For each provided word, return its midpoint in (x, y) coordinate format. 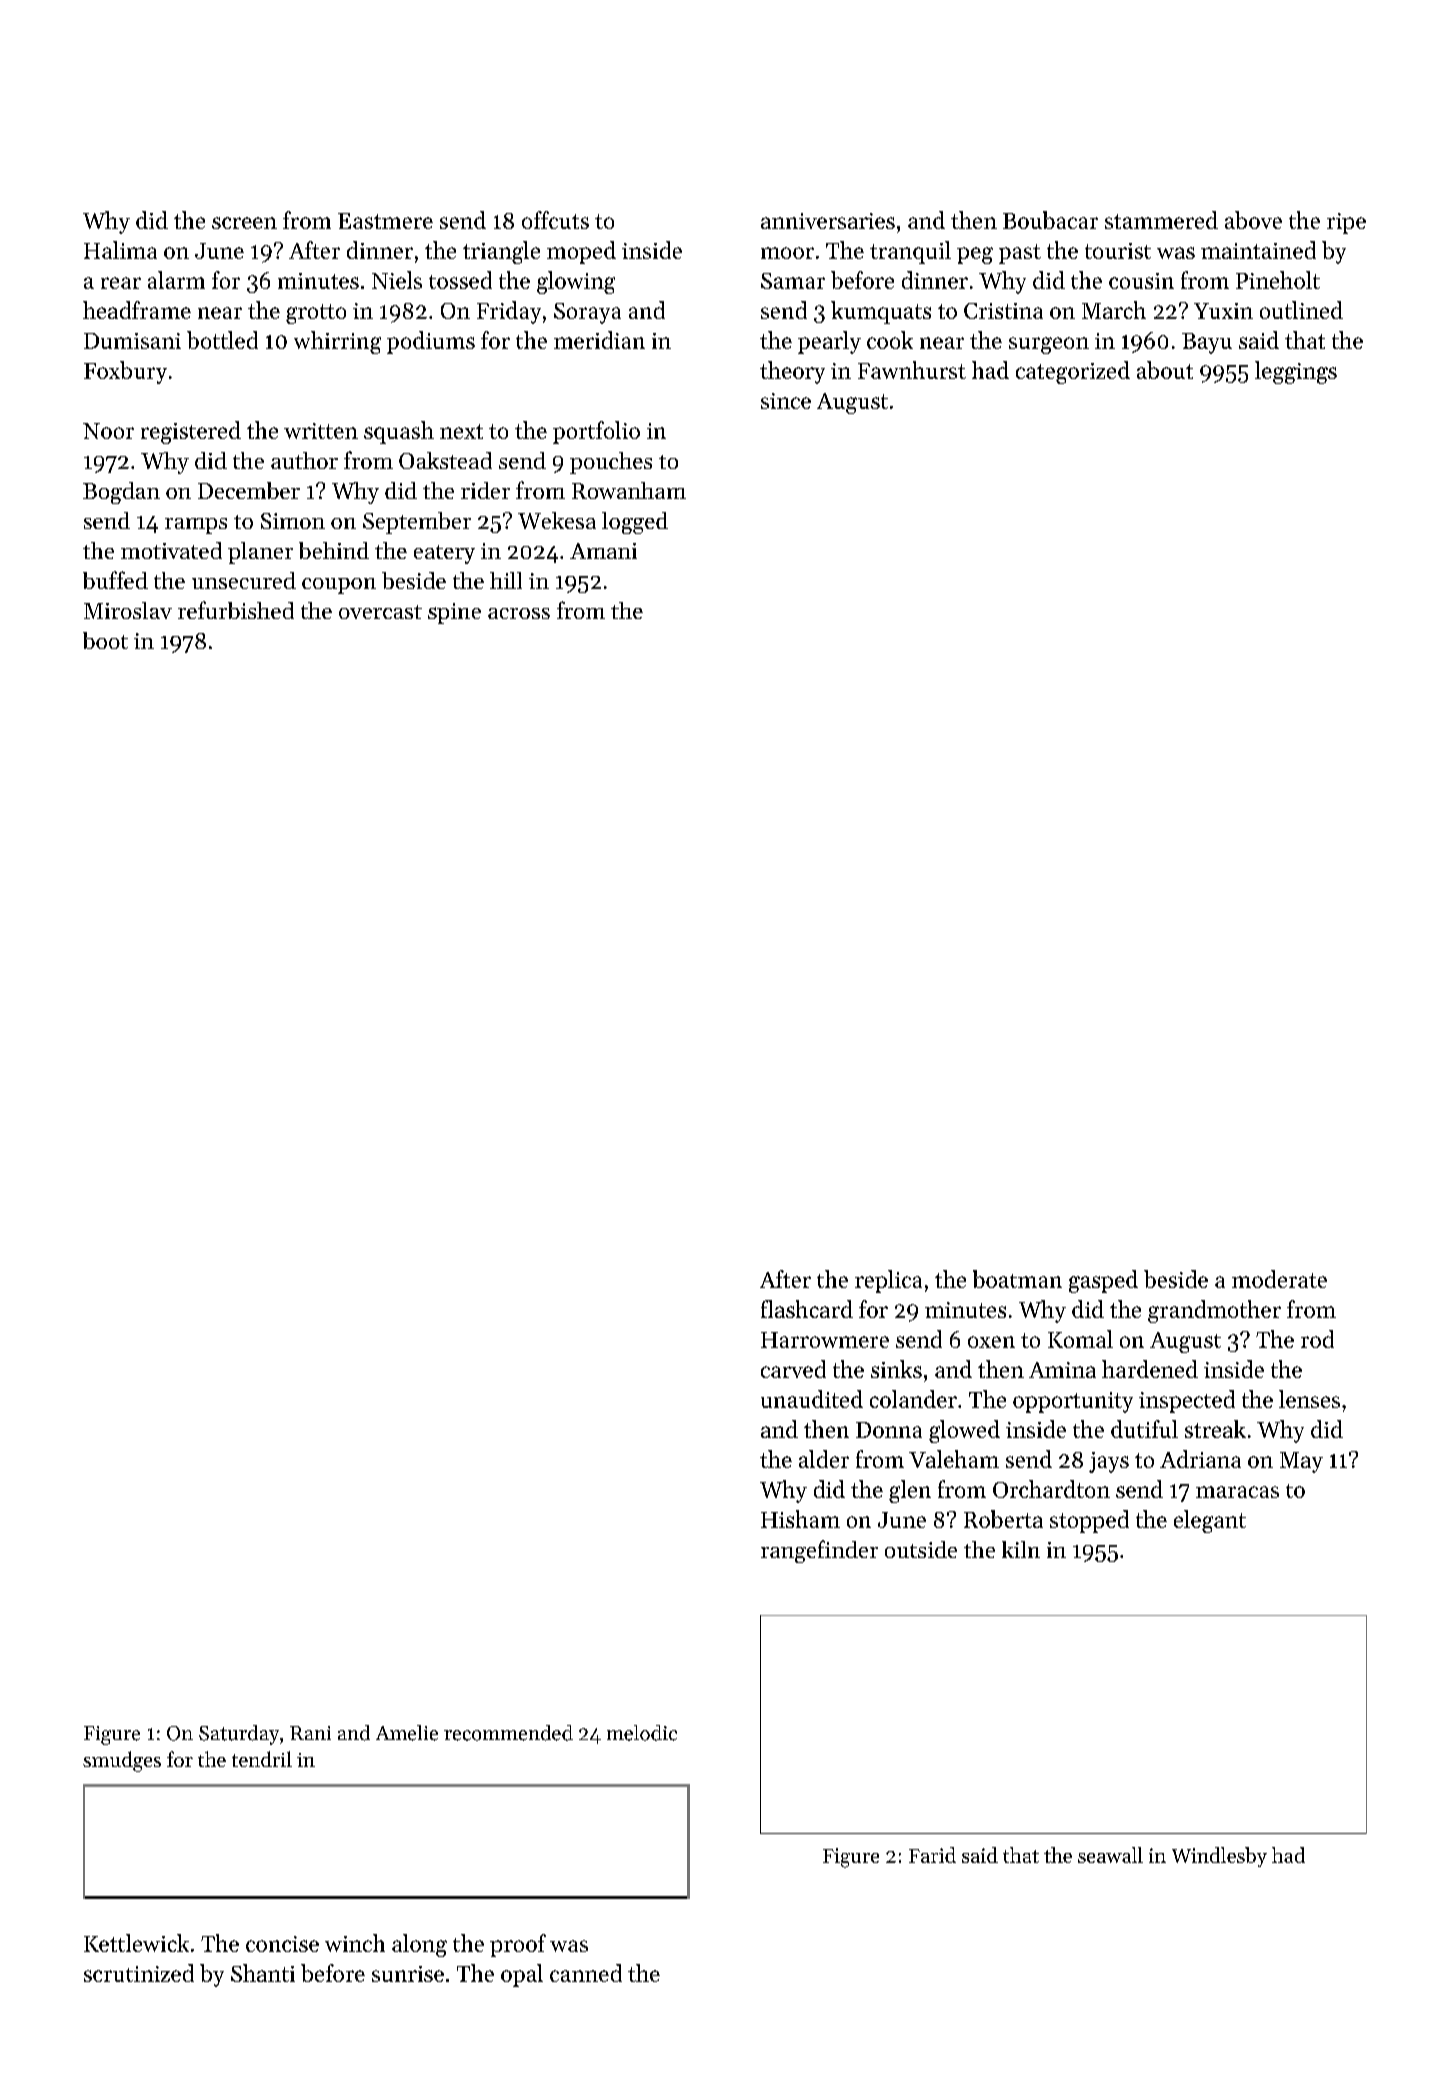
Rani (310, 1733)
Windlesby (1219, 1857)
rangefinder (819, 1551)
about (1165, 370)
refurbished (236, 610)
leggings (1296, 372)
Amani (603, 551)
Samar (793, 281)
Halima (120, 250)
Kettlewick (136, 1943)
